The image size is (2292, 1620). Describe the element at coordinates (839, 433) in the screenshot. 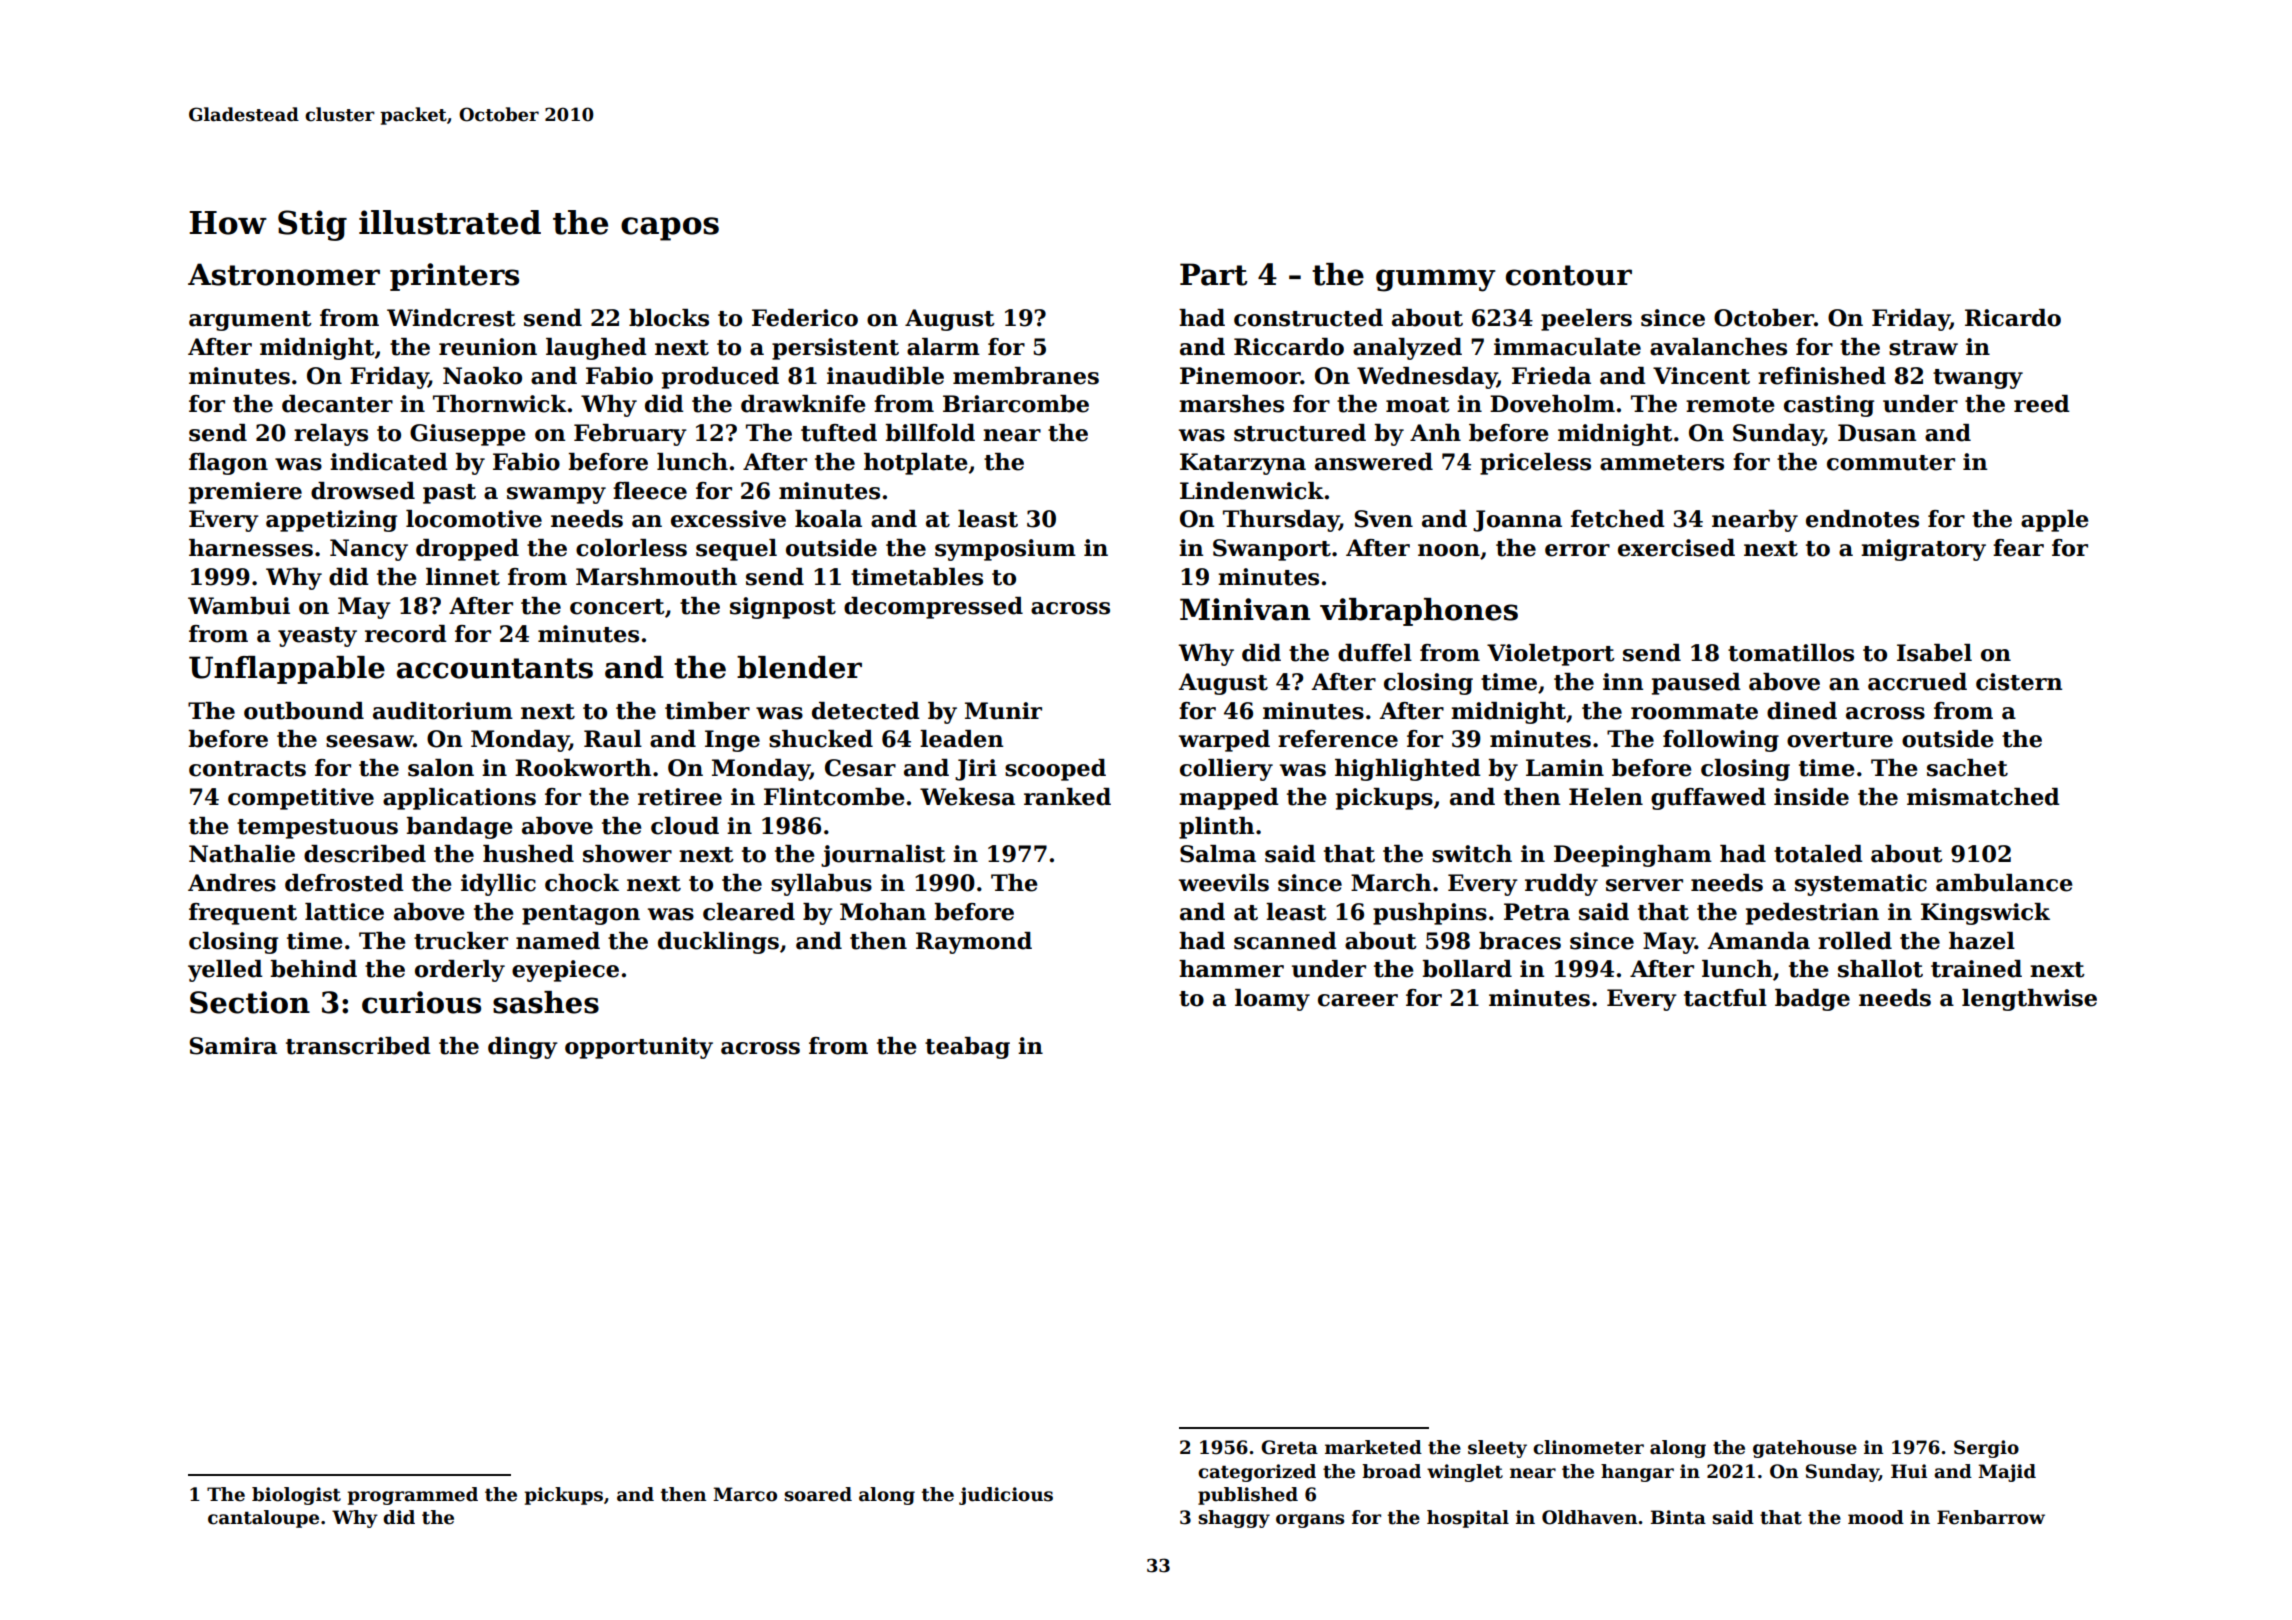

I see `tufted` at that location.
